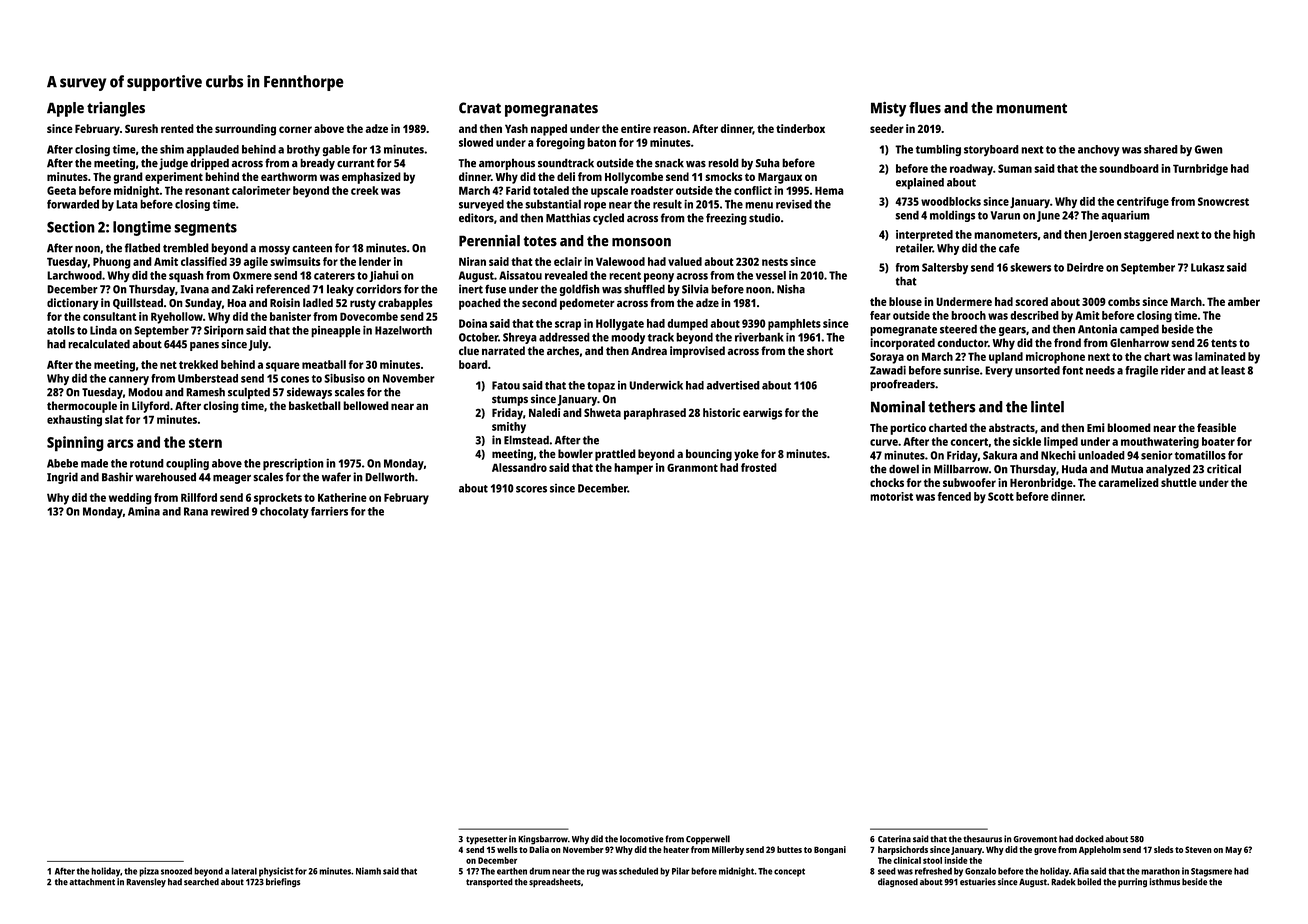  What do you see at coordinates (365, 190) in the screenshot?
I see `creek` at bounding box center [365, 190].
